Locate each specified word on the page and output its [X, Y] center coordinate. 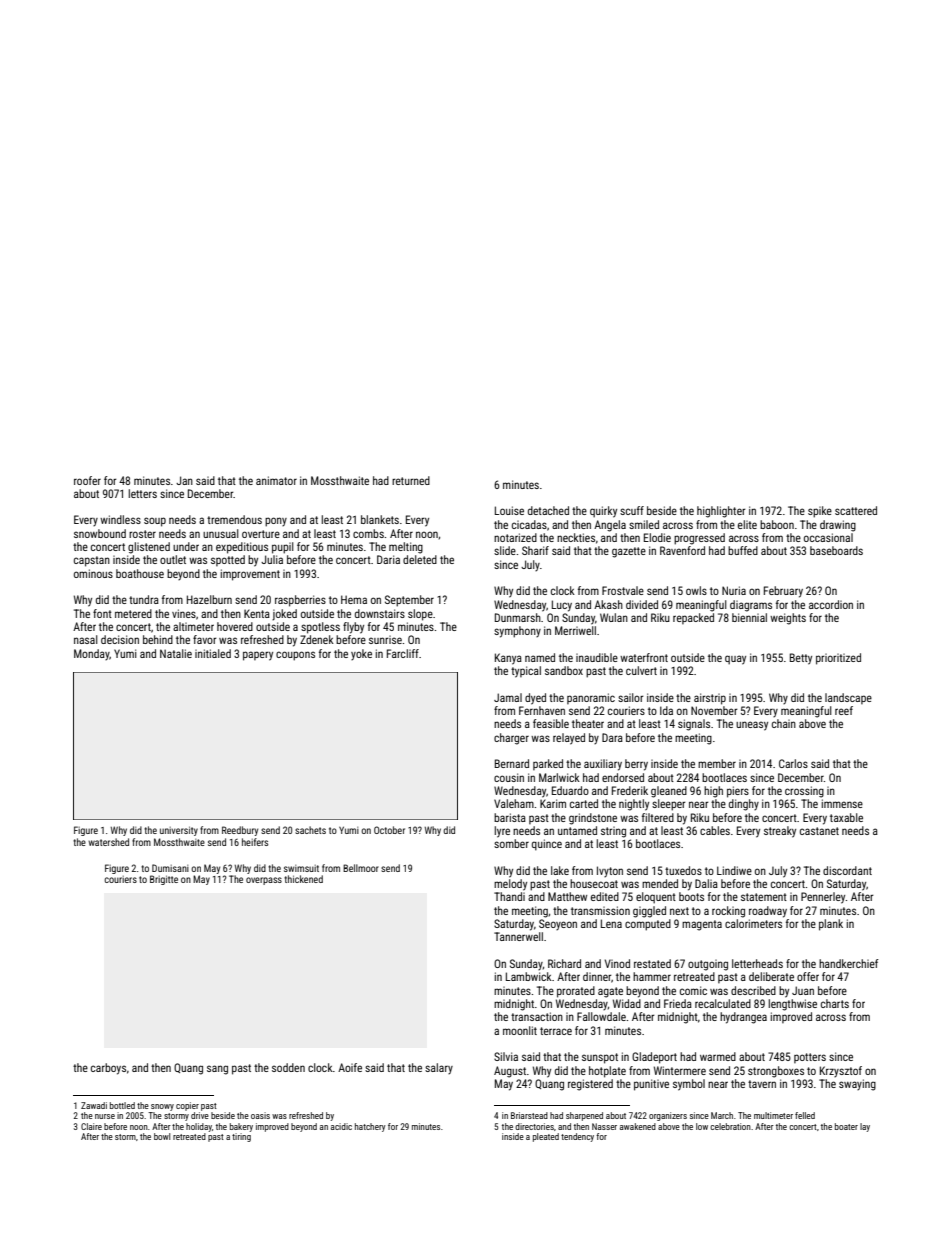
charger [511, 739]
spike [820, 512]
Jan [184, 480]
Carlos [793, 763]
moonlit [520, 1030]
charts [835, 1003]
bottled [122, 1105]
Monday [92, 654]
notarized [515, 537]
